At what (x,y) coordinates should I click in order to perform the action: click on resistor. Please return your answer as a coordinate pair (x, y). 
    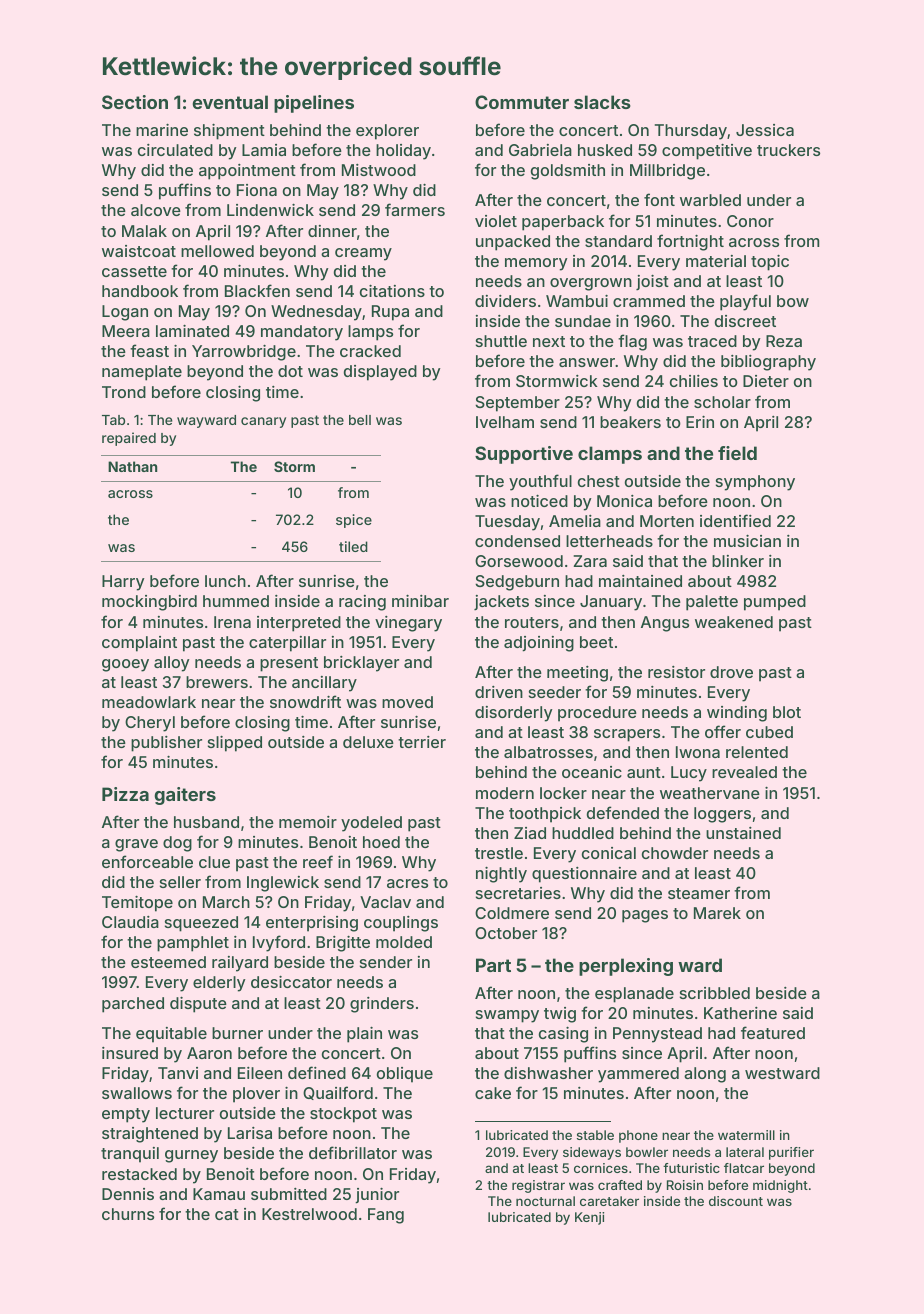
    Looking at the image, I should click on (676, 672).
